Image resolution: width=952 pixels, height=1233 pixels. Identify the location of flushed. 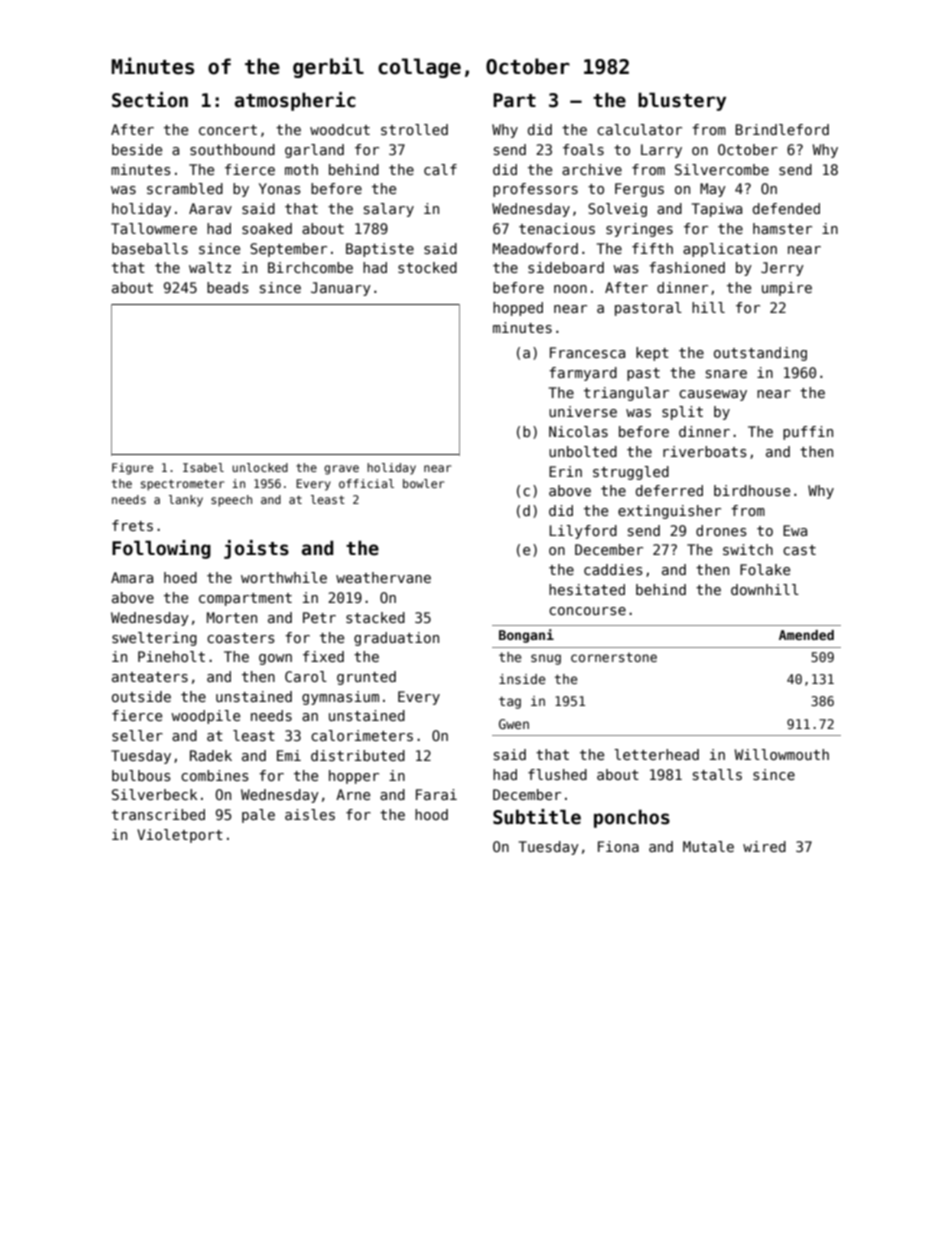
(557, 774).
